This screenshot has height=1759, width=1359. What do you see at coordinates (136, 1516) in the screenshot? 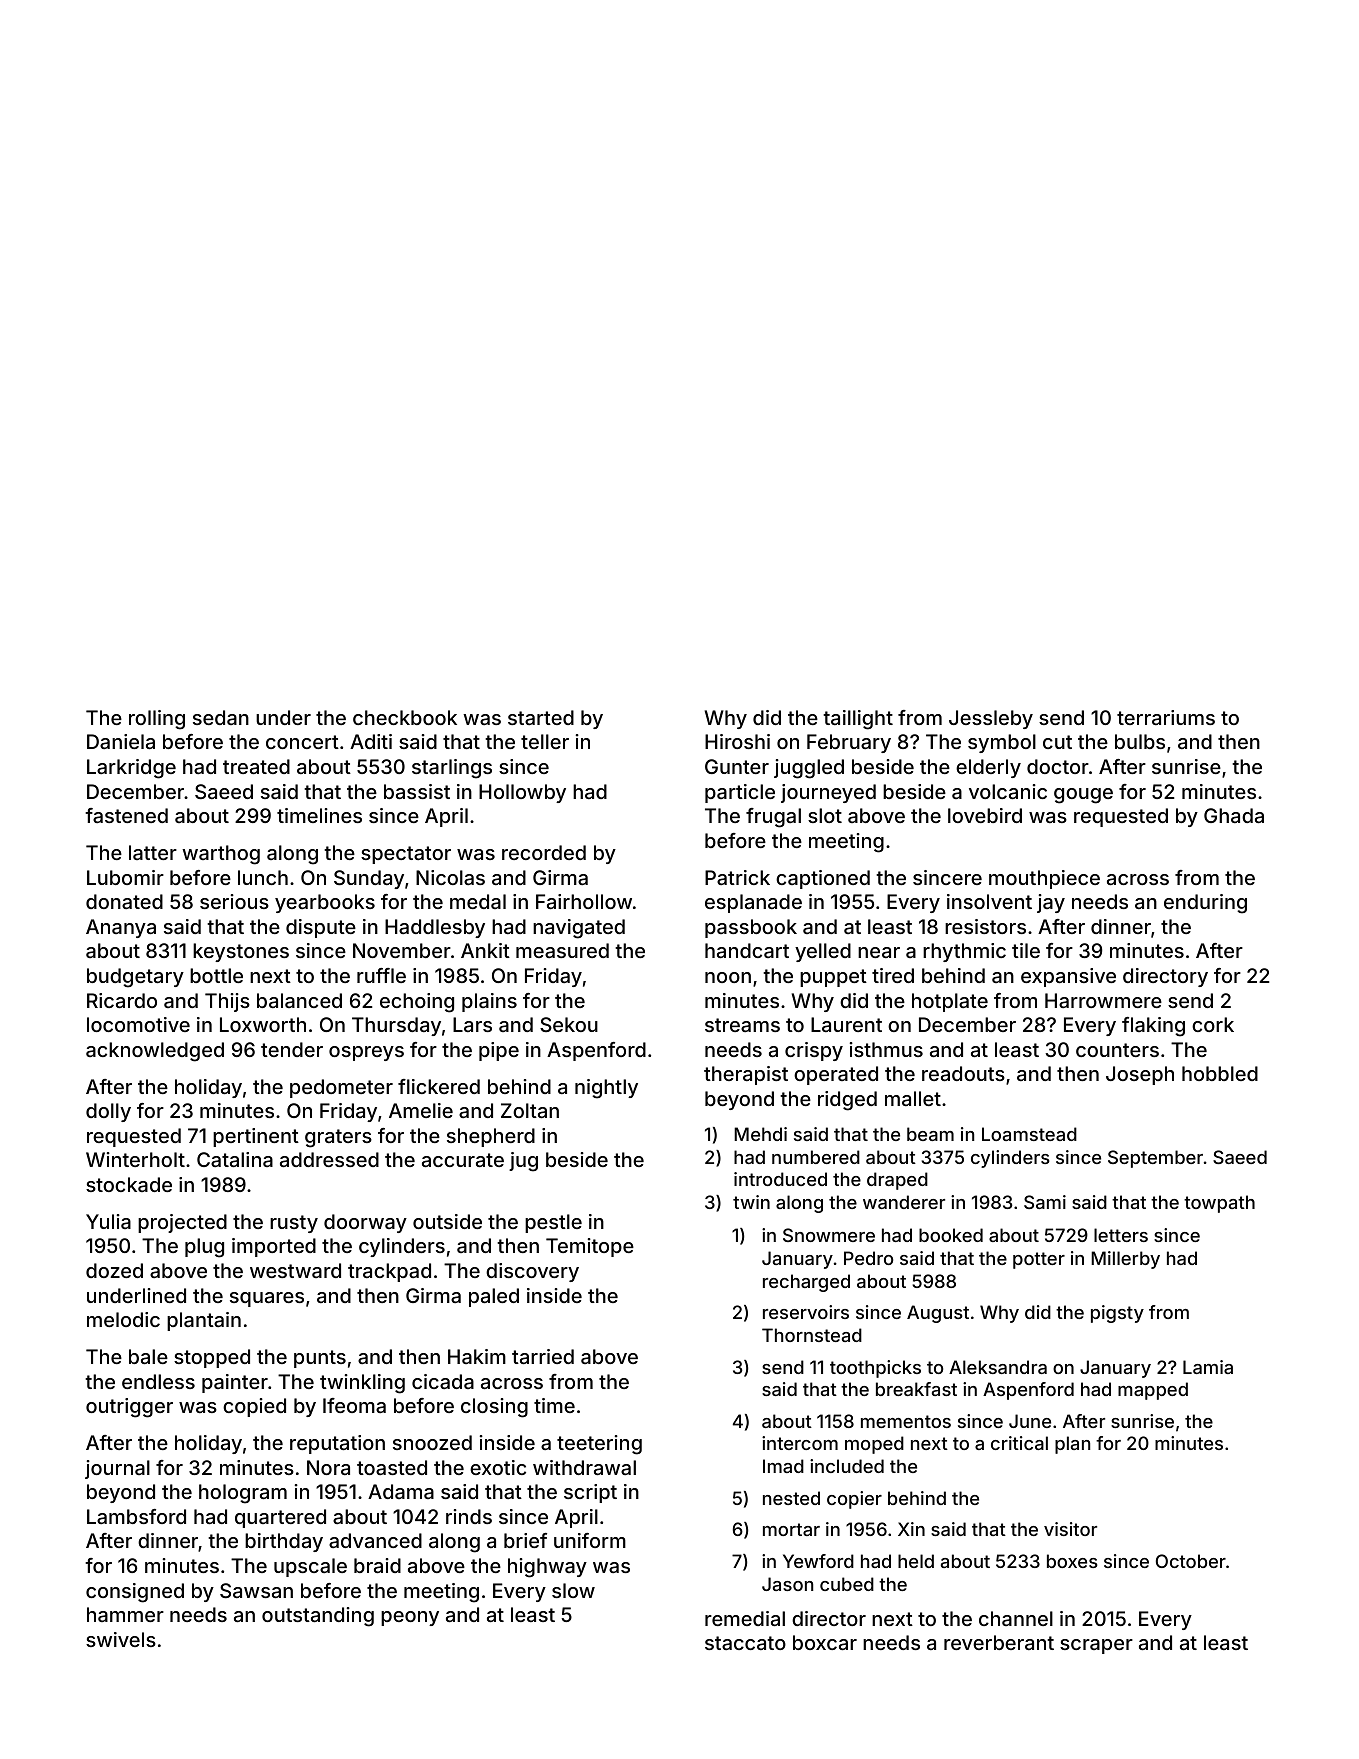
I see `Lambsford` at bounding box center [136, 1516].
